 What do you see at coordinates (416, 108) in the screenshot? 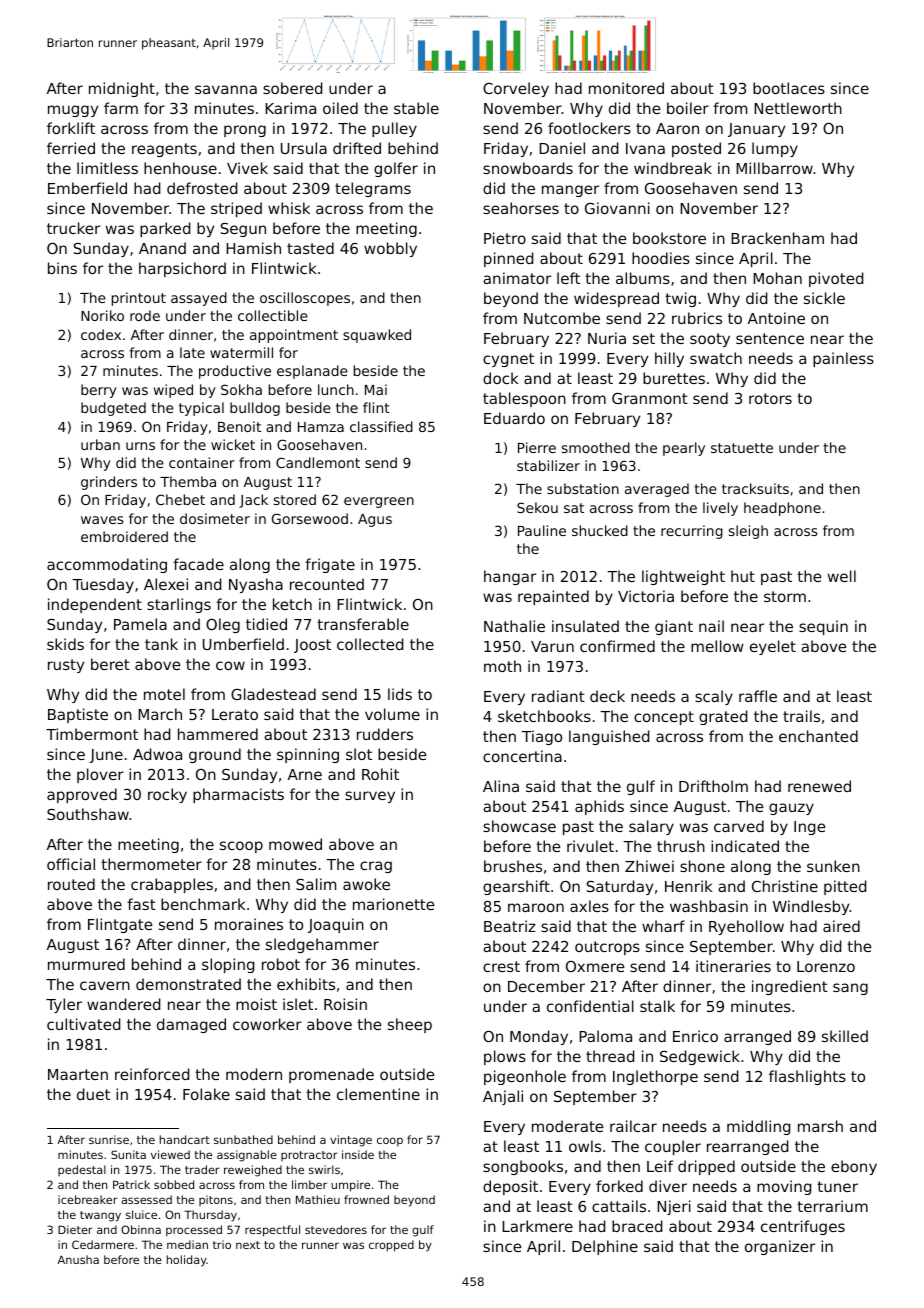
I see `stable` at bounding box center [416, 108].
